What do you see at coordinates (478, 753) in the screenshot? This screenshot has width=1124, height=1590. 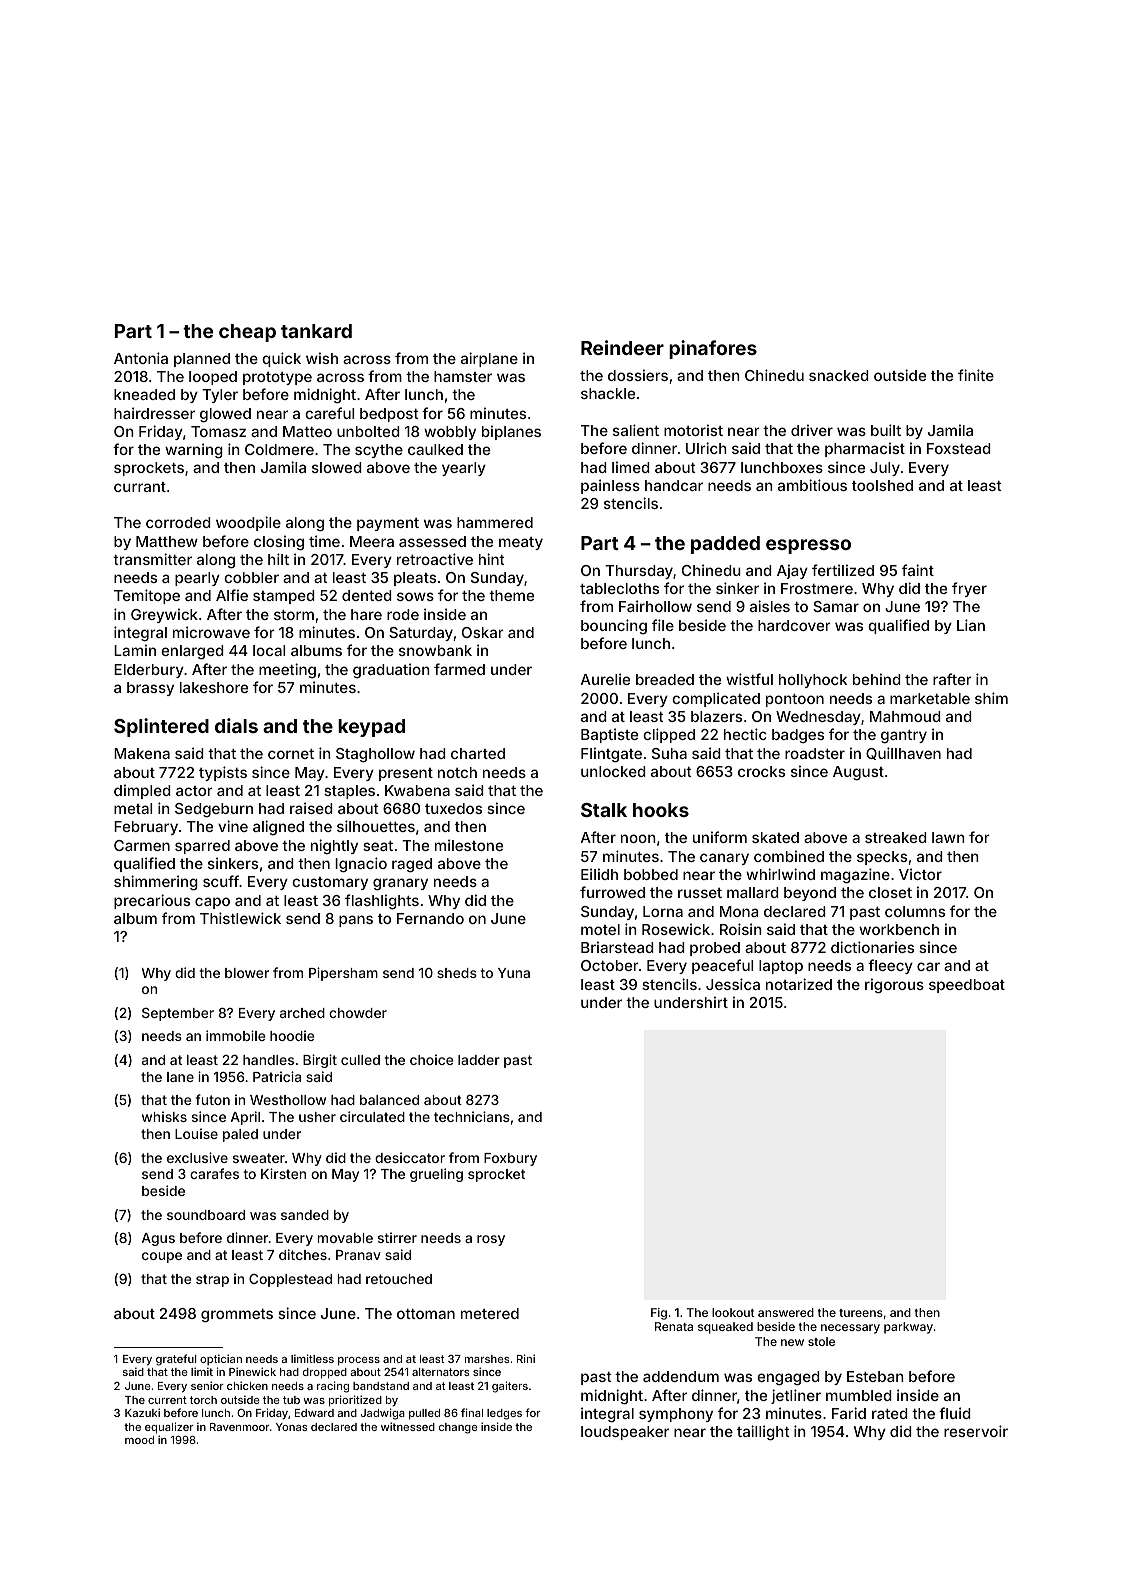 I see `charted` at bounding box center [478, 753].
